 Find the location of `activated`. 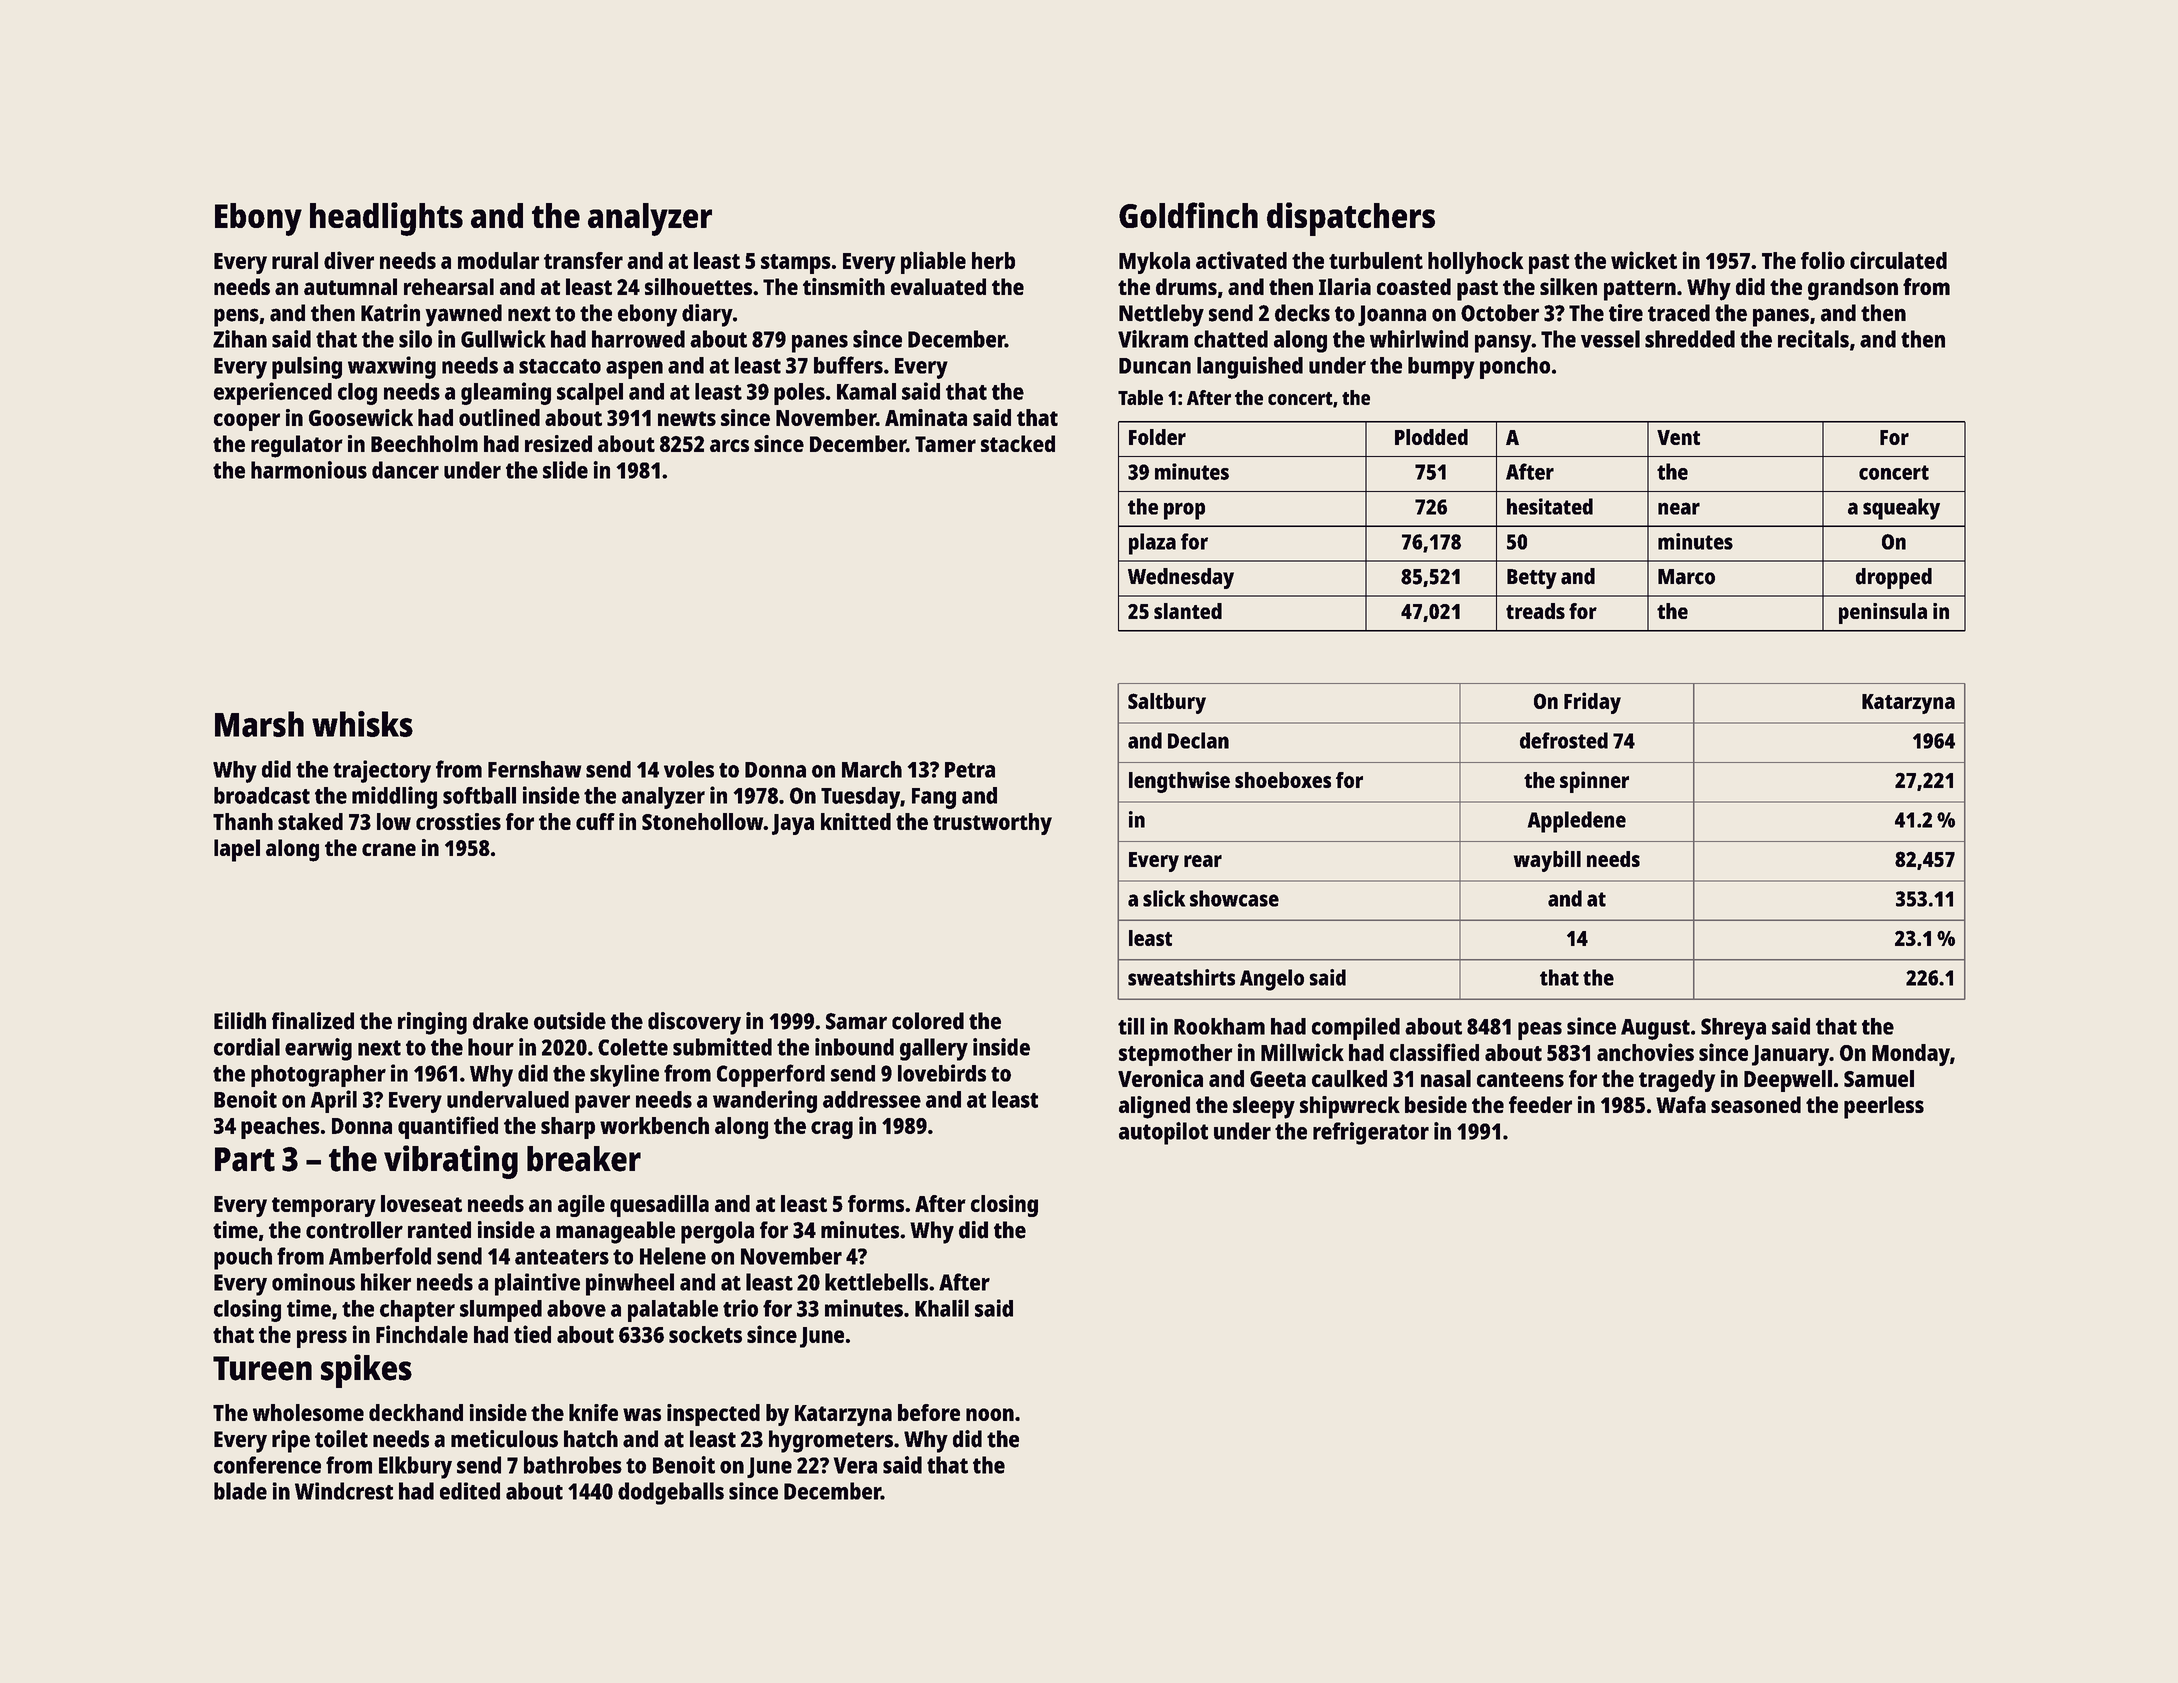

activated is located at coordinates (1241, 260).
